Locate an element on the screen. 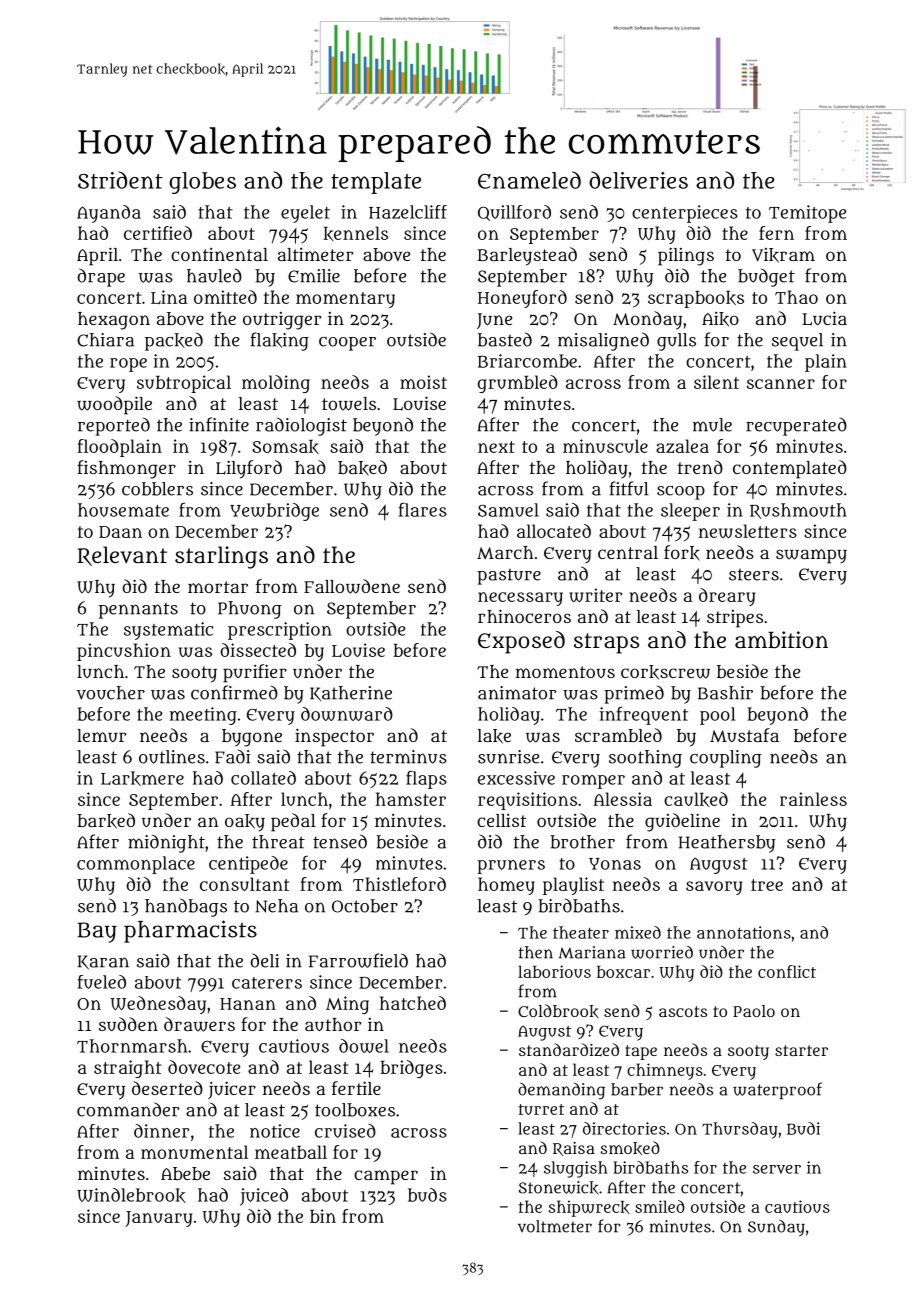 The height and width of the screenshot is (1308, 924). Coldbrook is located at coordinates (558, 1011).
